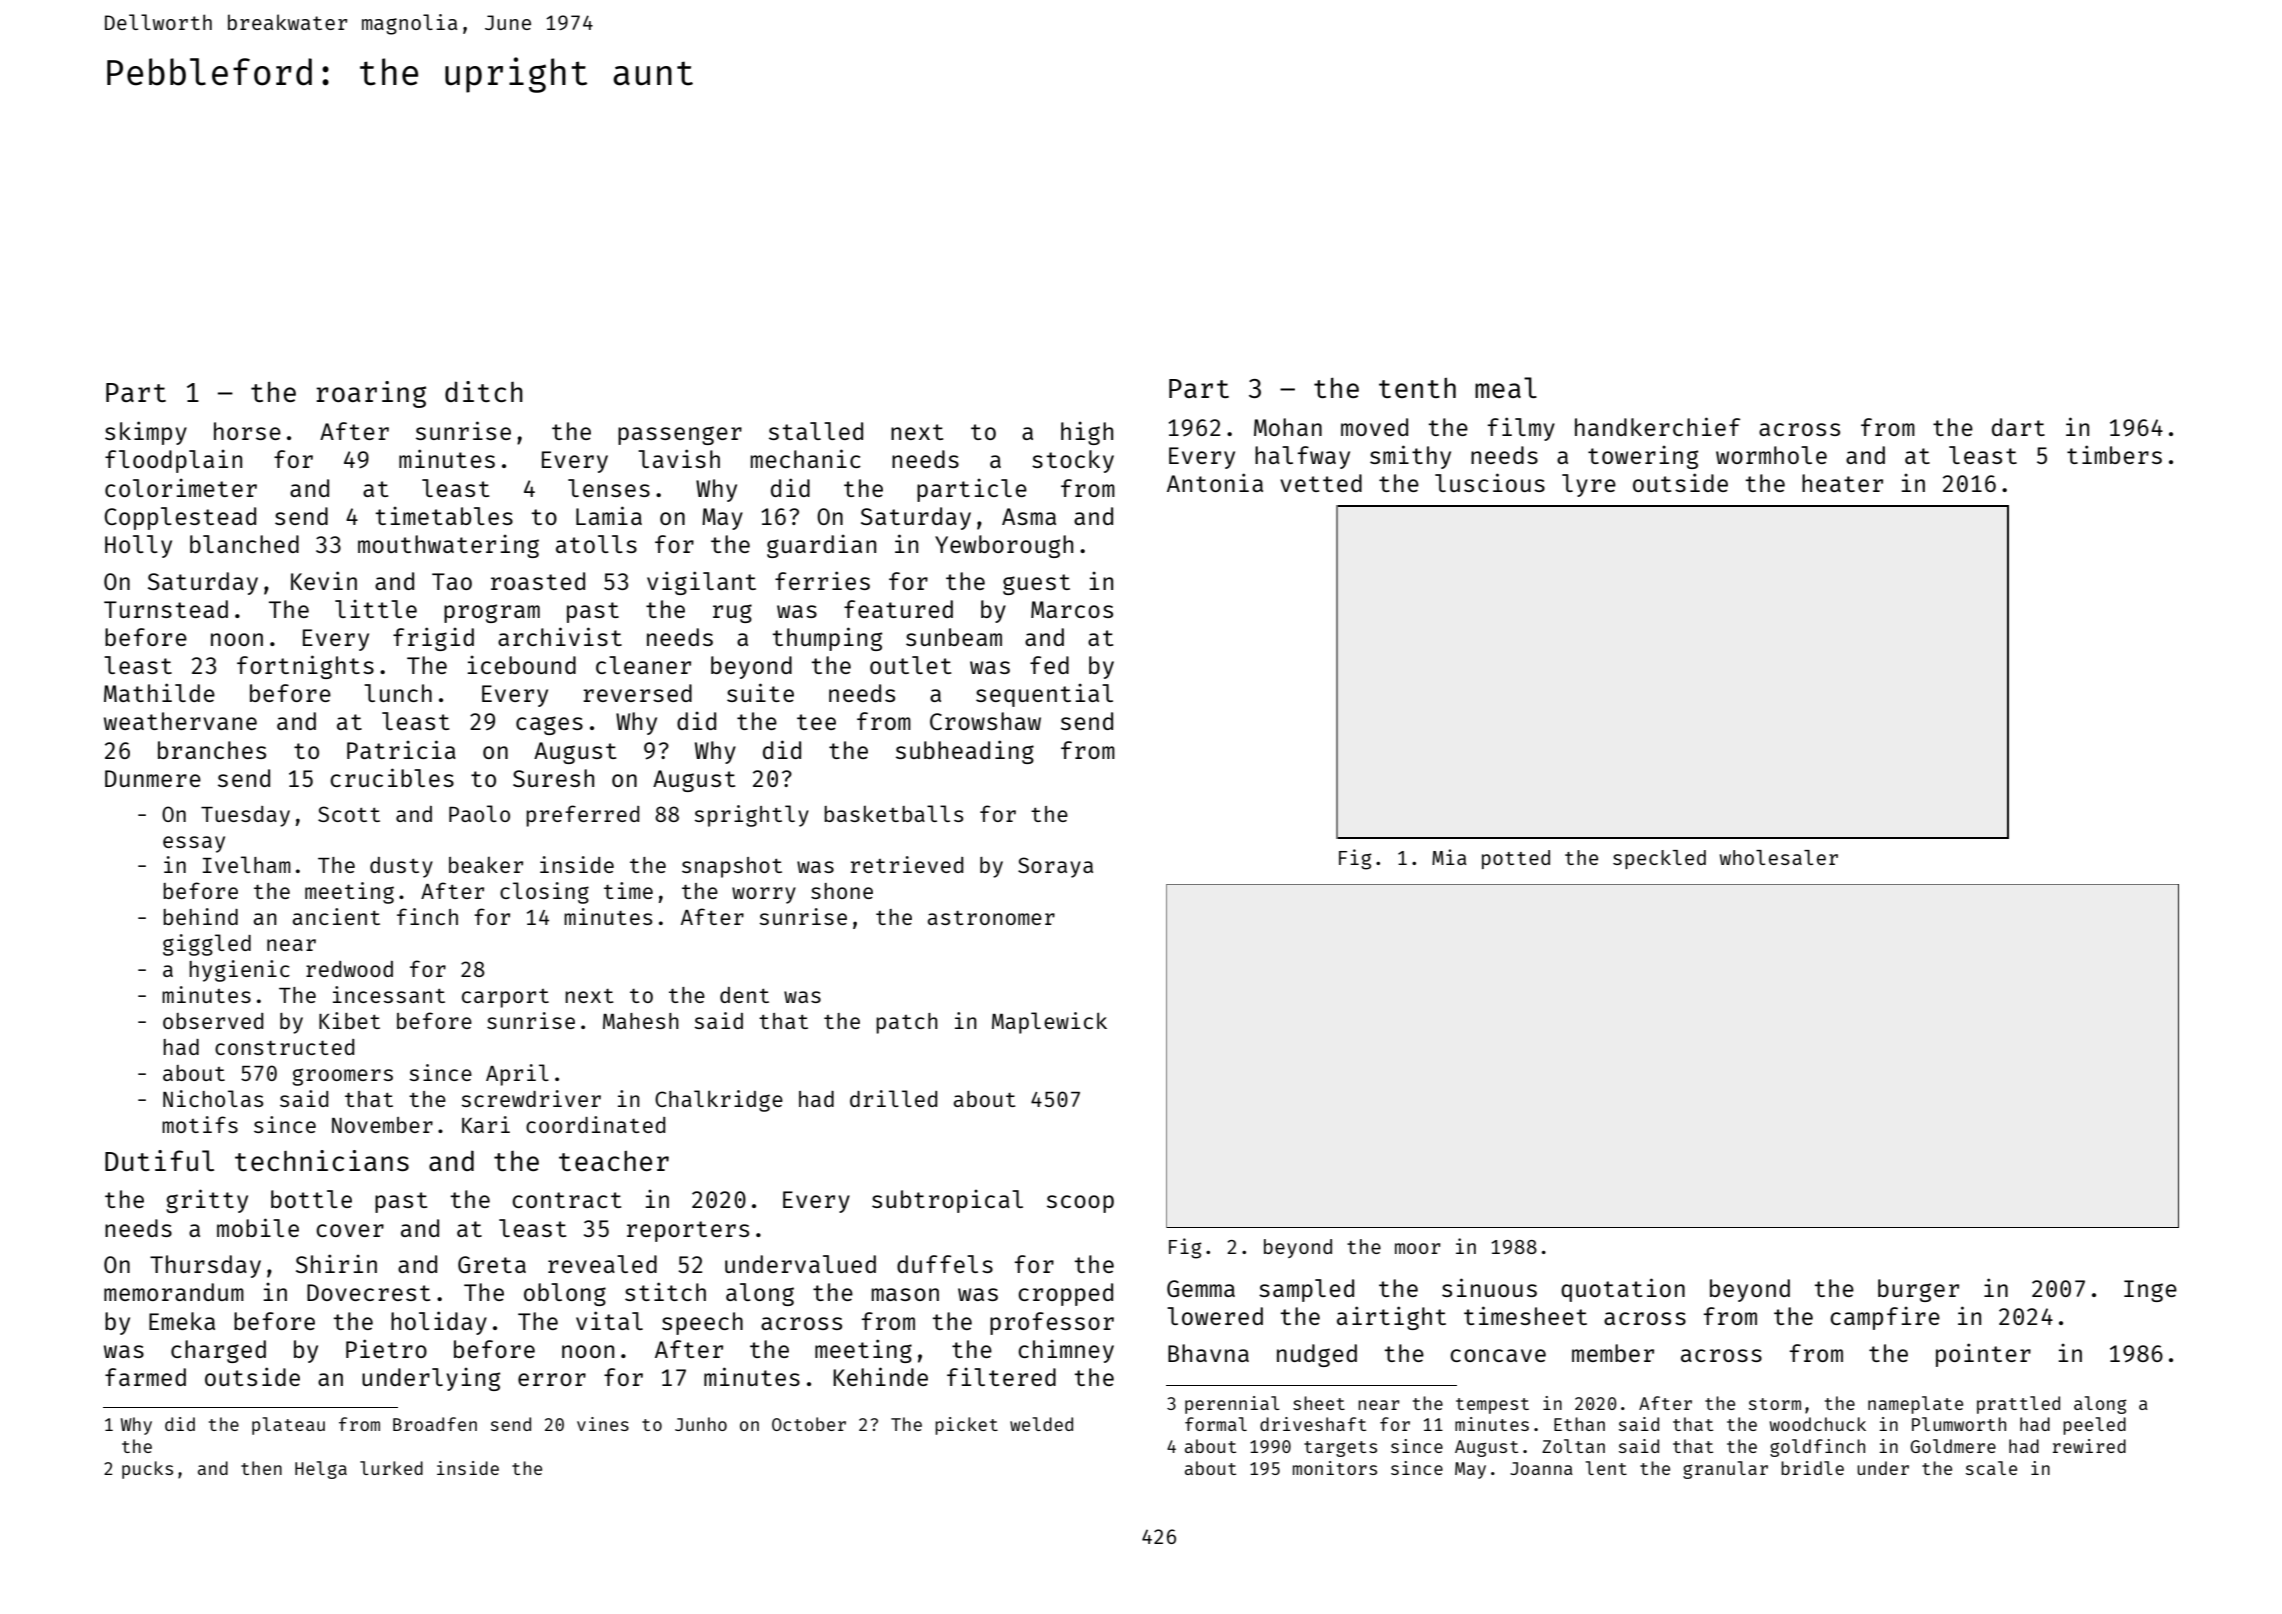 The image size is (2282, 1614). I want to click on tenth, so click(1417, 388).
